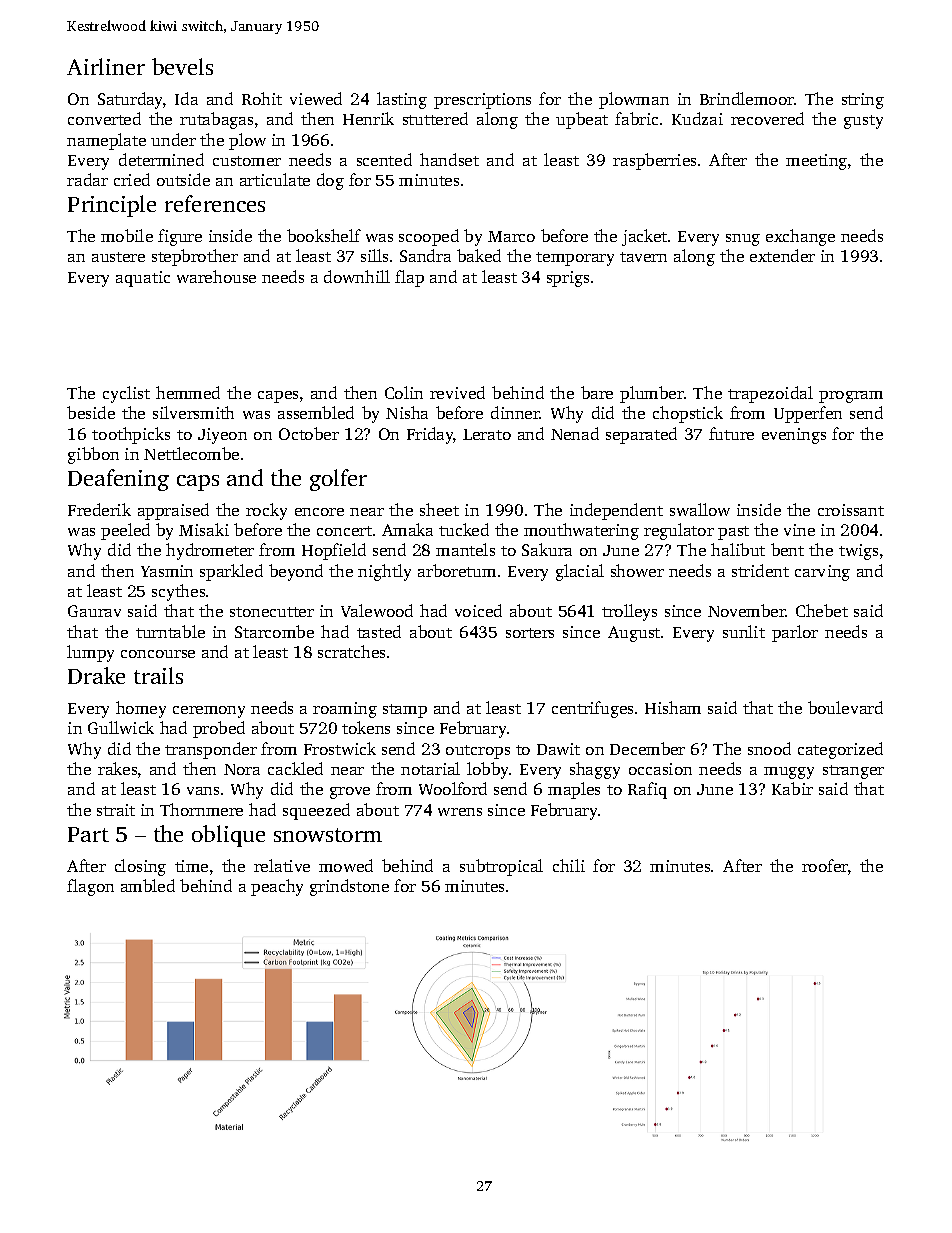 This screenshot has width=952, height=1233. What do you see at coordinates (141, 709) in the screenshot?
I see `homey` at bounding box center [141, 709].
